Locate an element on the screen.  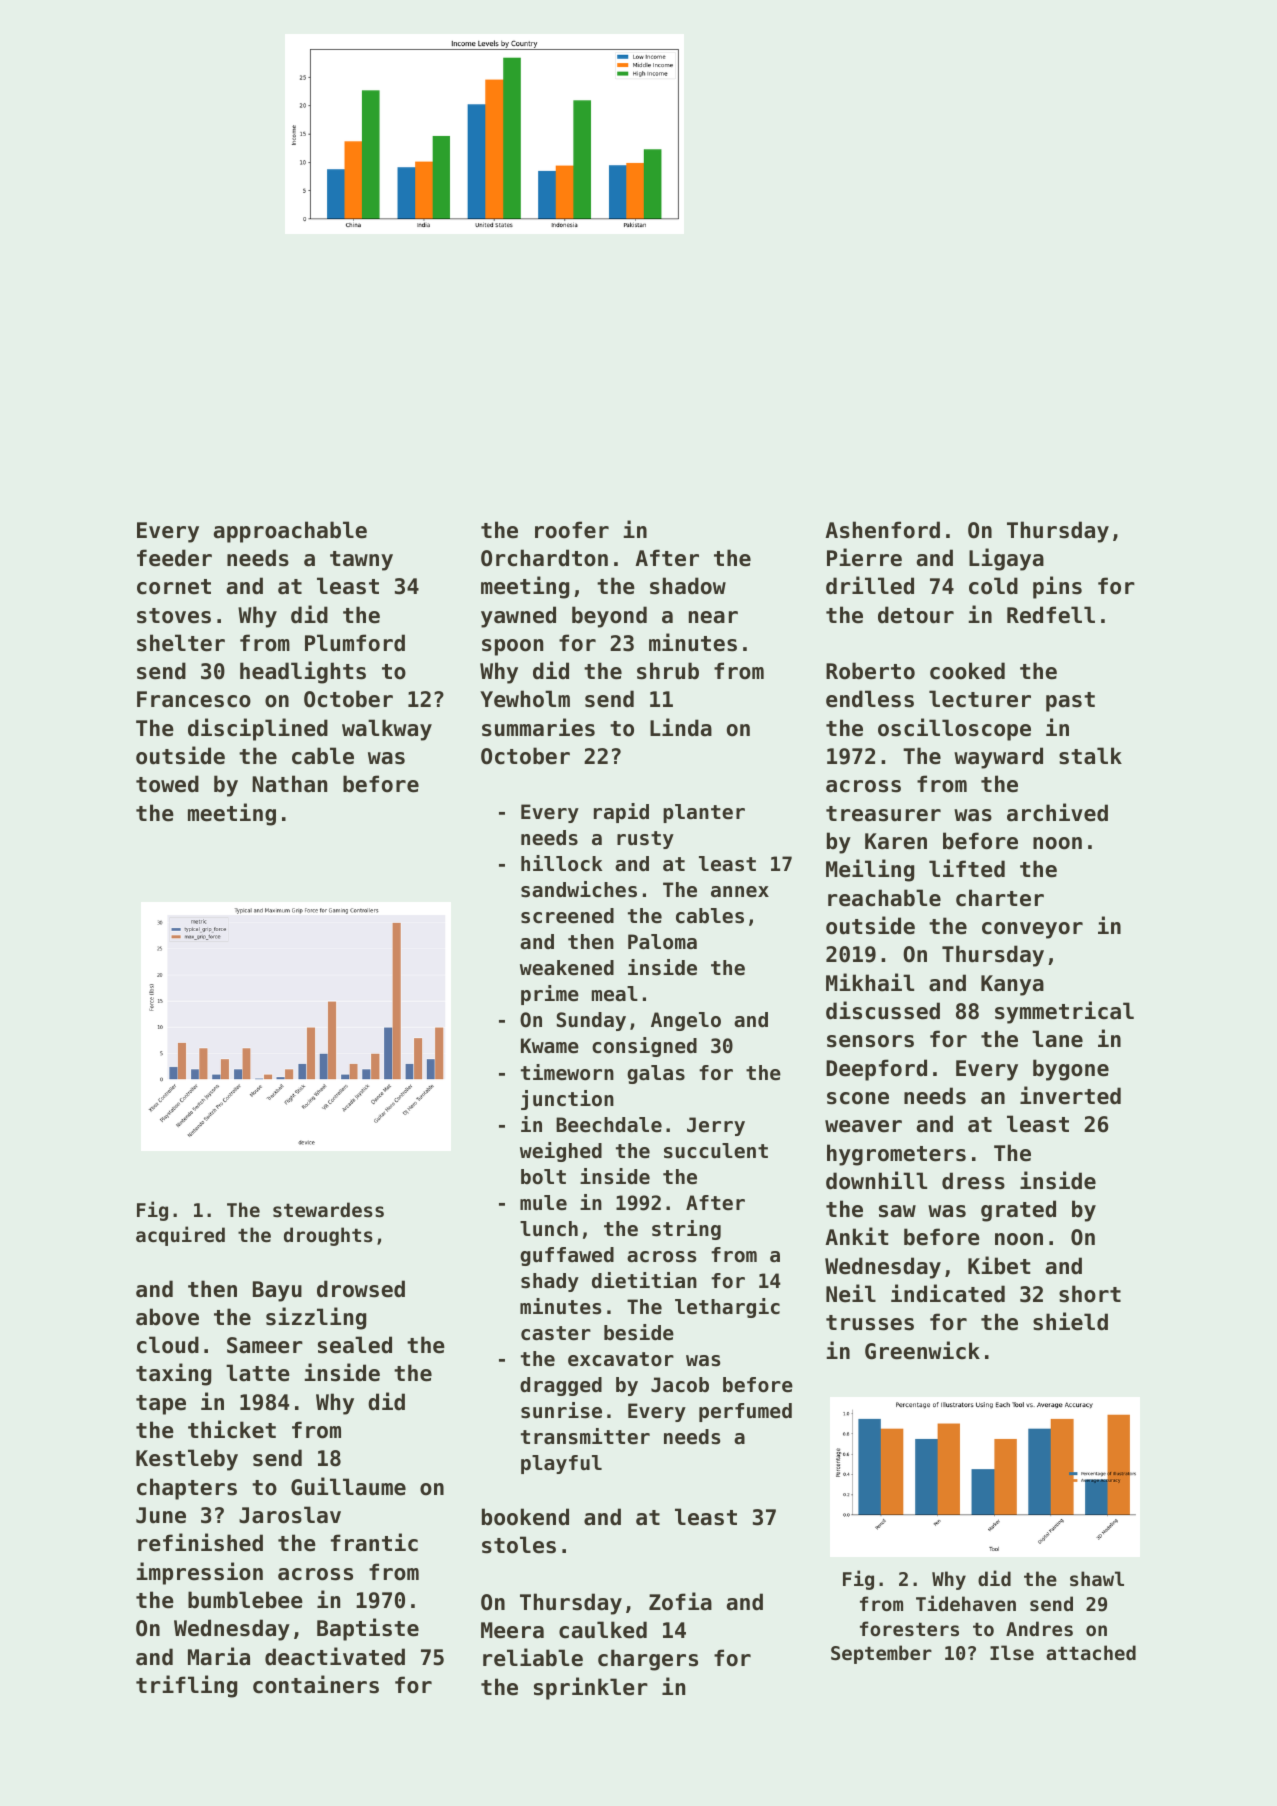
trifling is located at coordinates (186, 1686).
